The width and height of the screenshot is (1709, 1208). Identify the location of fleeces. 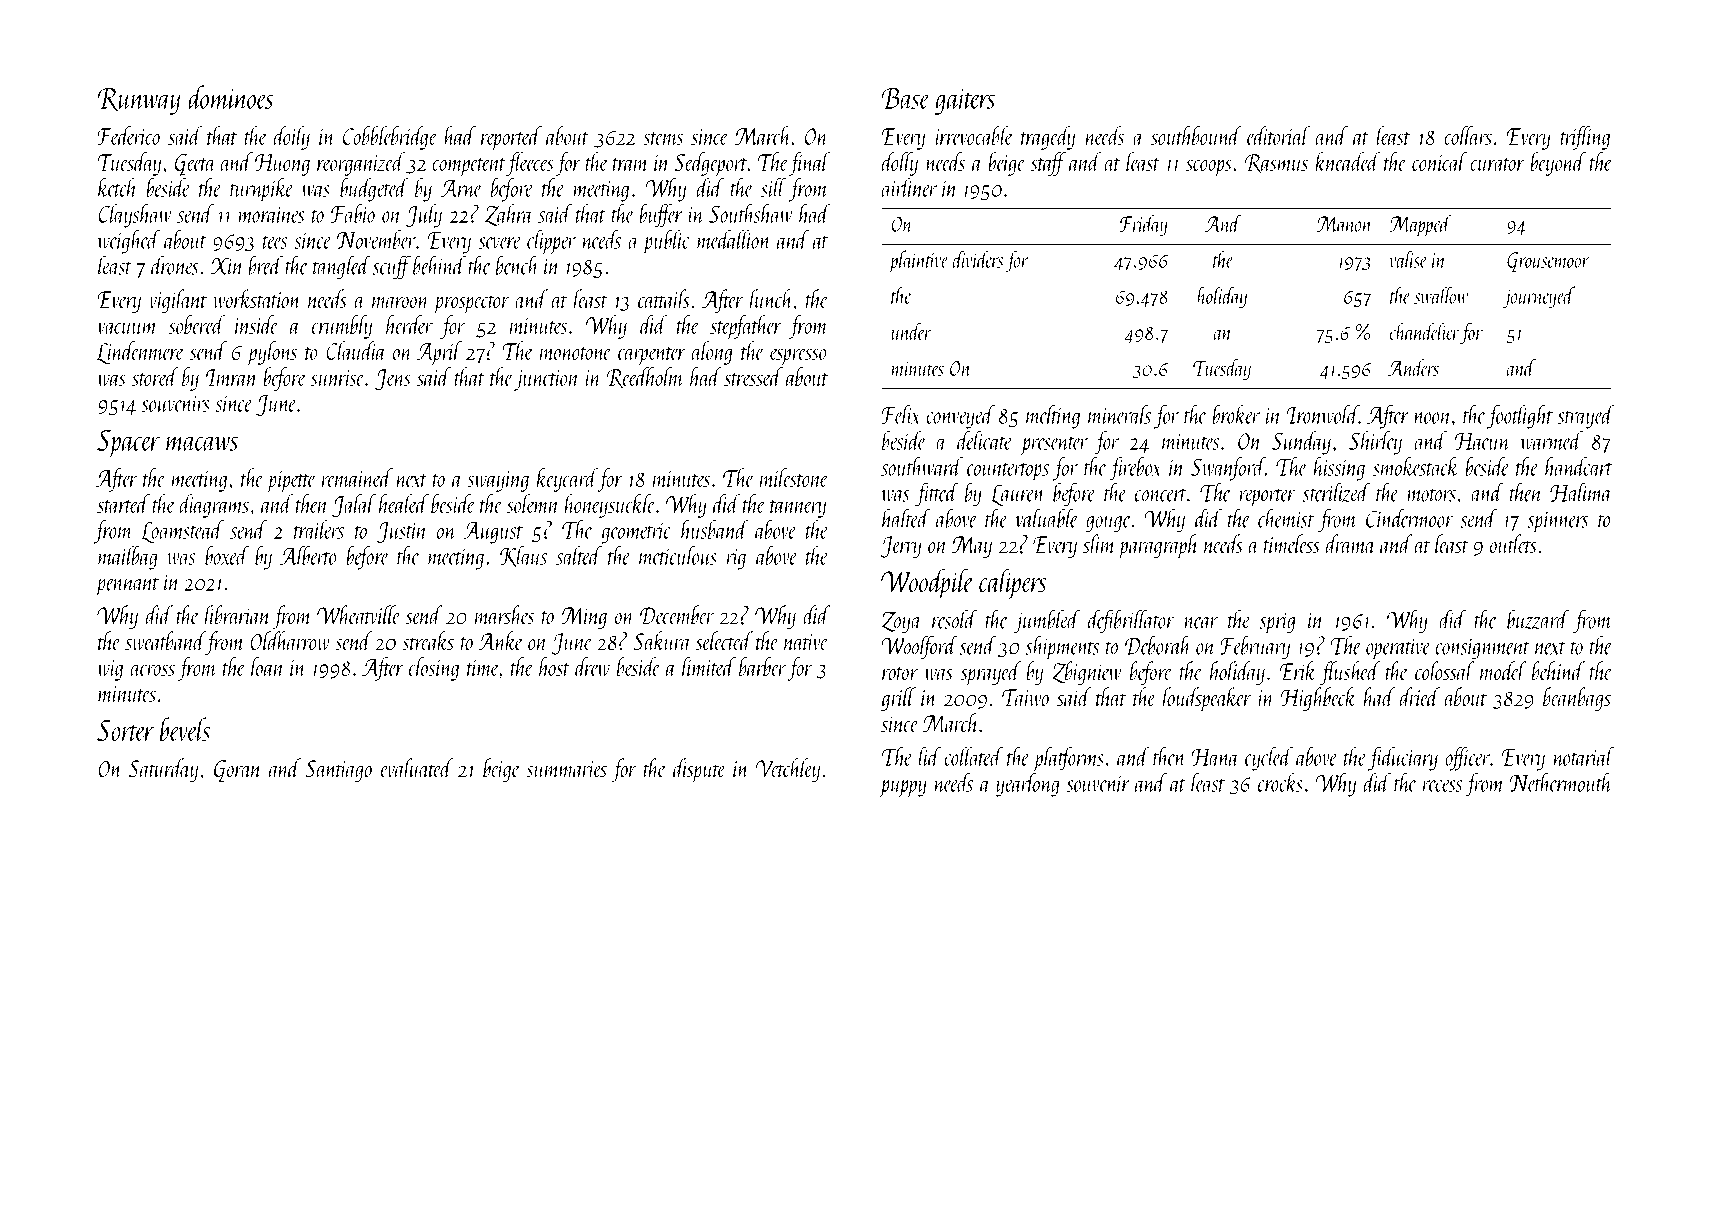
(530, 164).
